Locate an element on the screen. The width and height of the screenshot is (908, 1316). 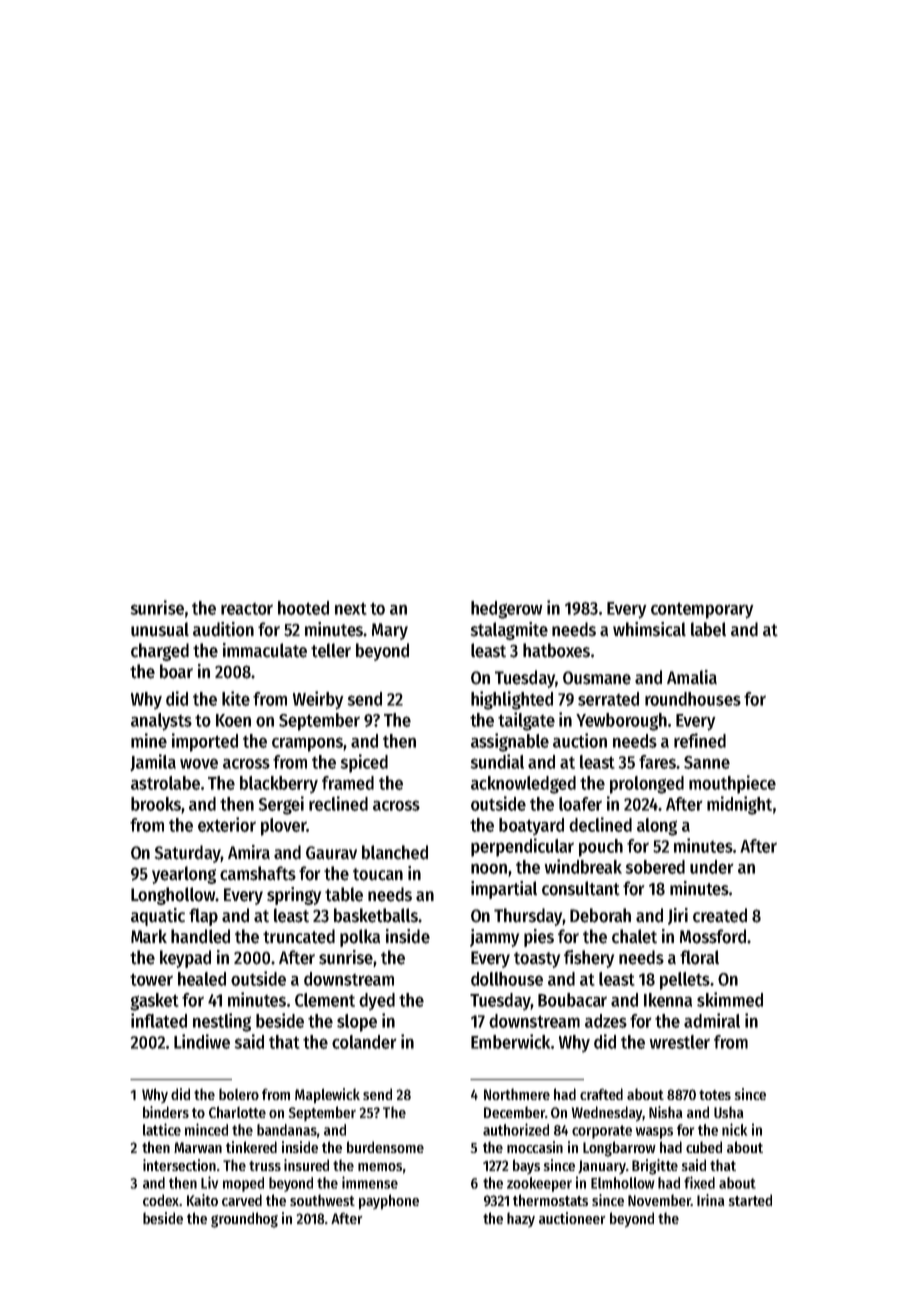
hedgerow is located at coordinates (506, 610).
